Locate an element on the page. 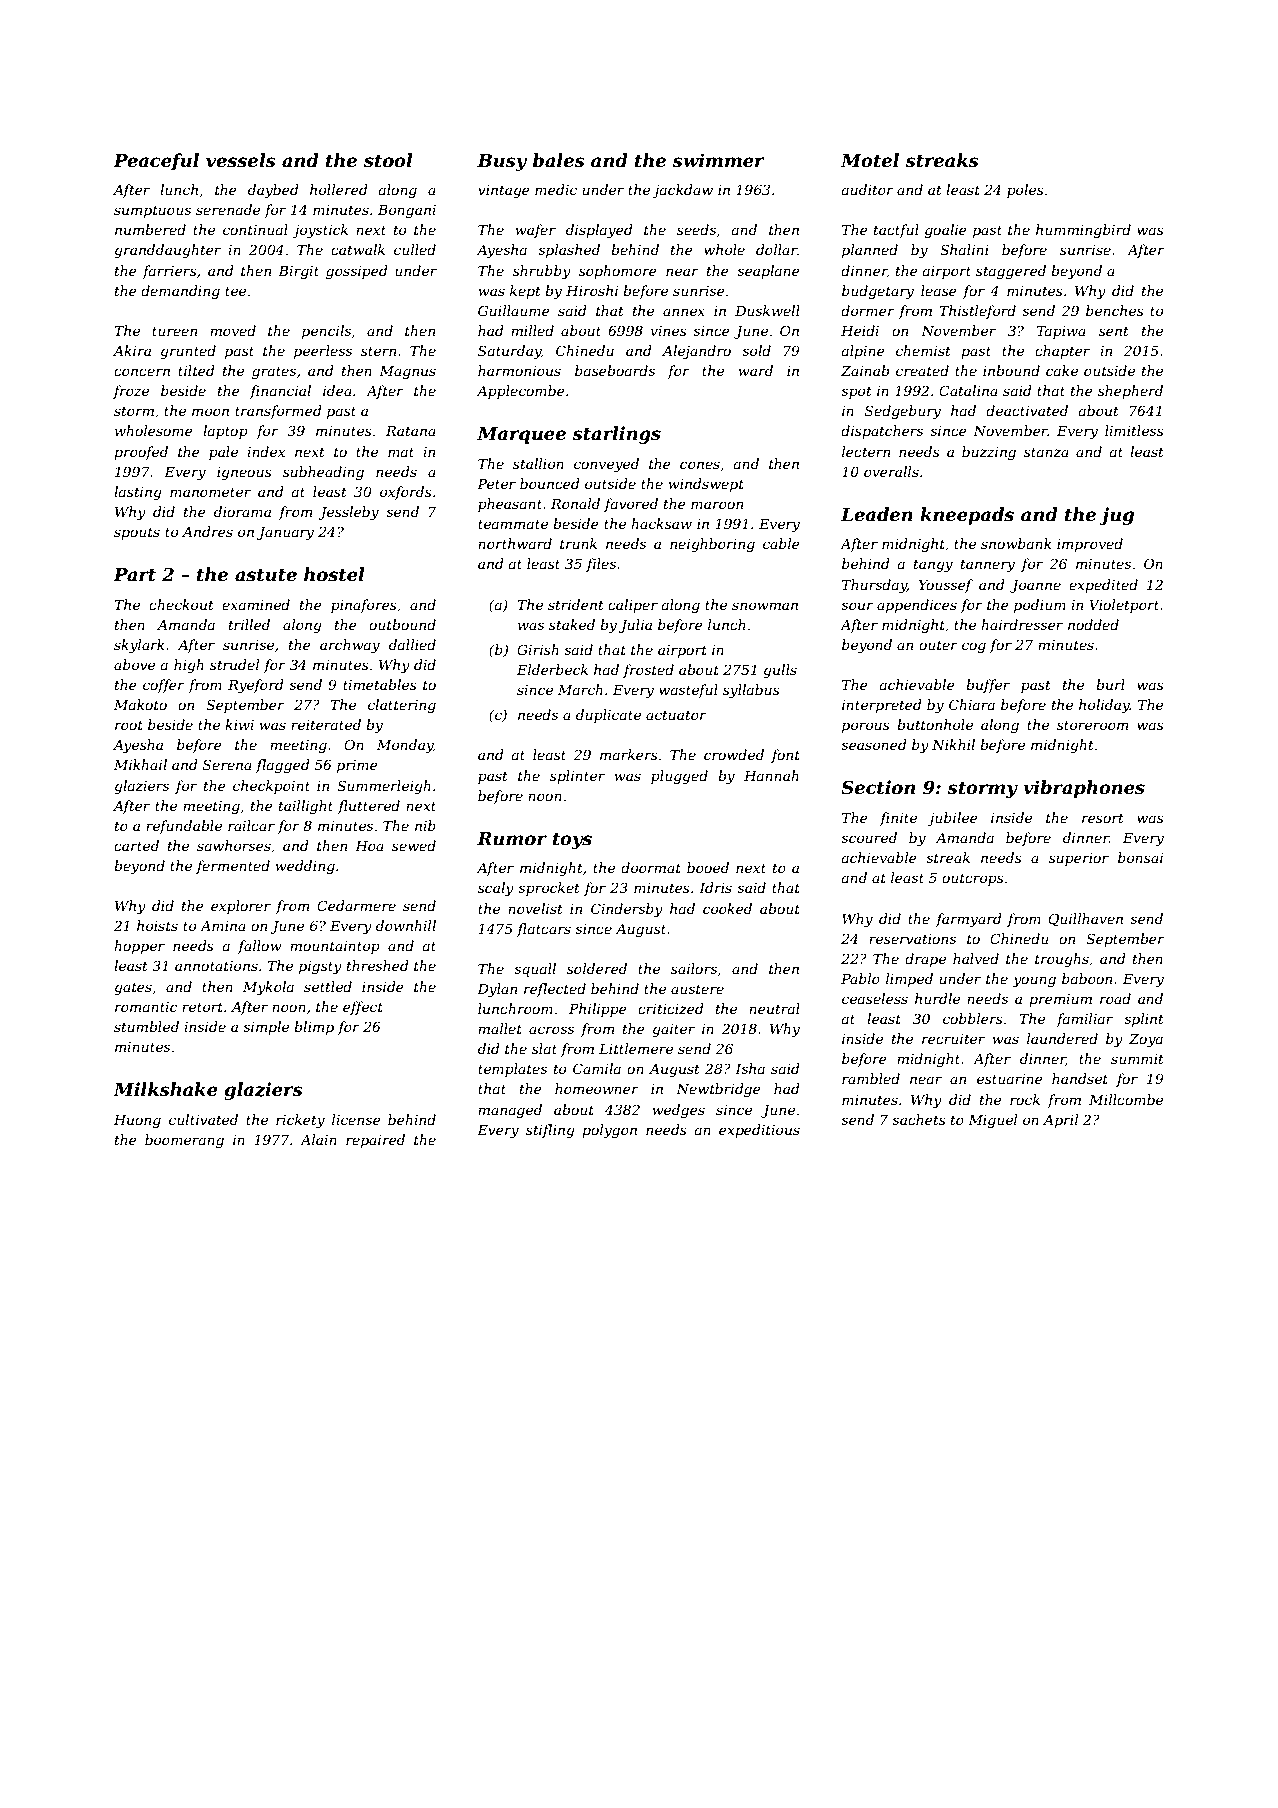 Image resolution: width=1278 pixels, height=1808 pixels. harmonious is located at coordinates (519, 370).
